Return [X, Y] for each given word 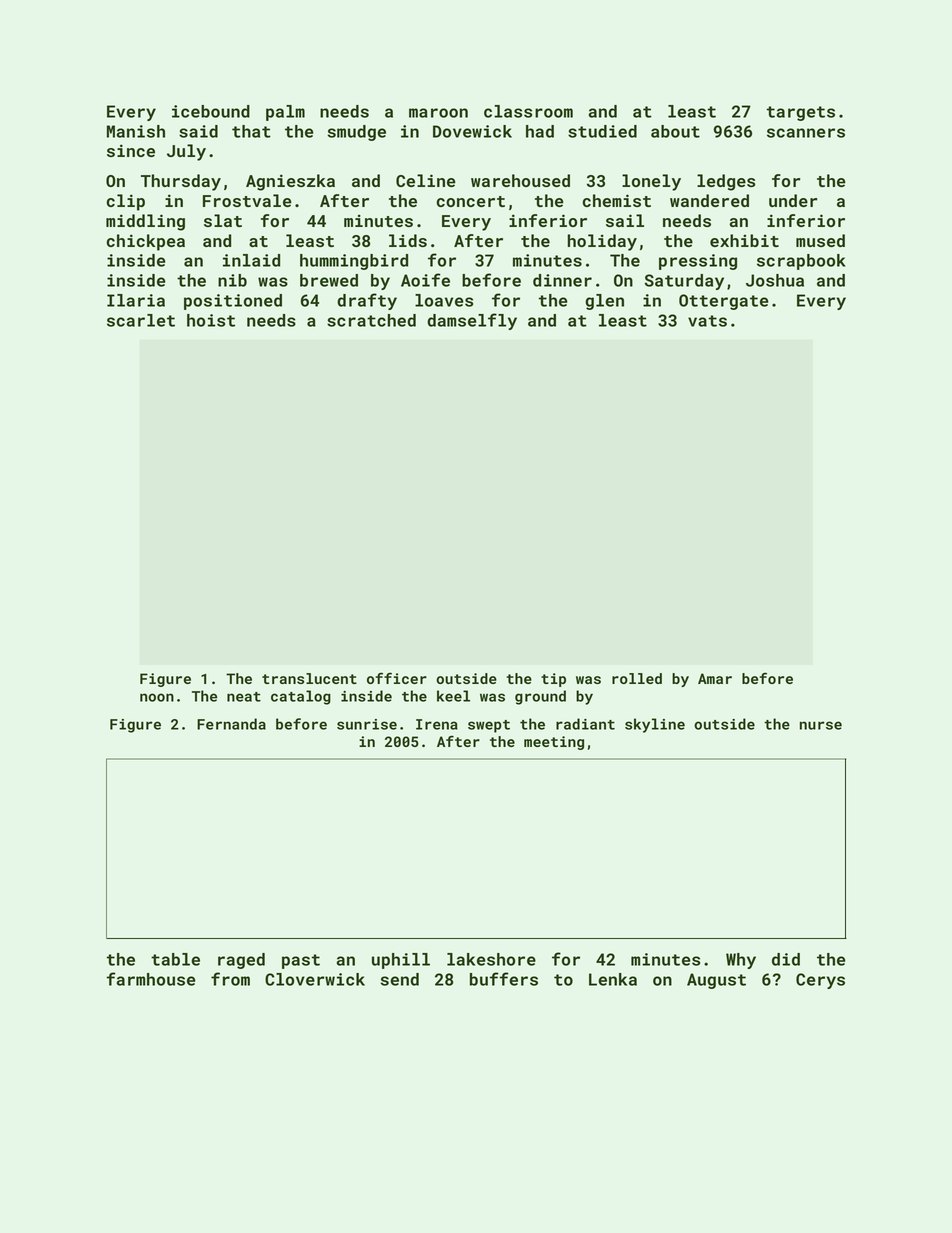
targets [801, 113]
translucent [309, 678]
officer [397, 678]
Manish [136, 131]
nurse [821, 725]
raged [241, 961]
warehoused [520, 180]
